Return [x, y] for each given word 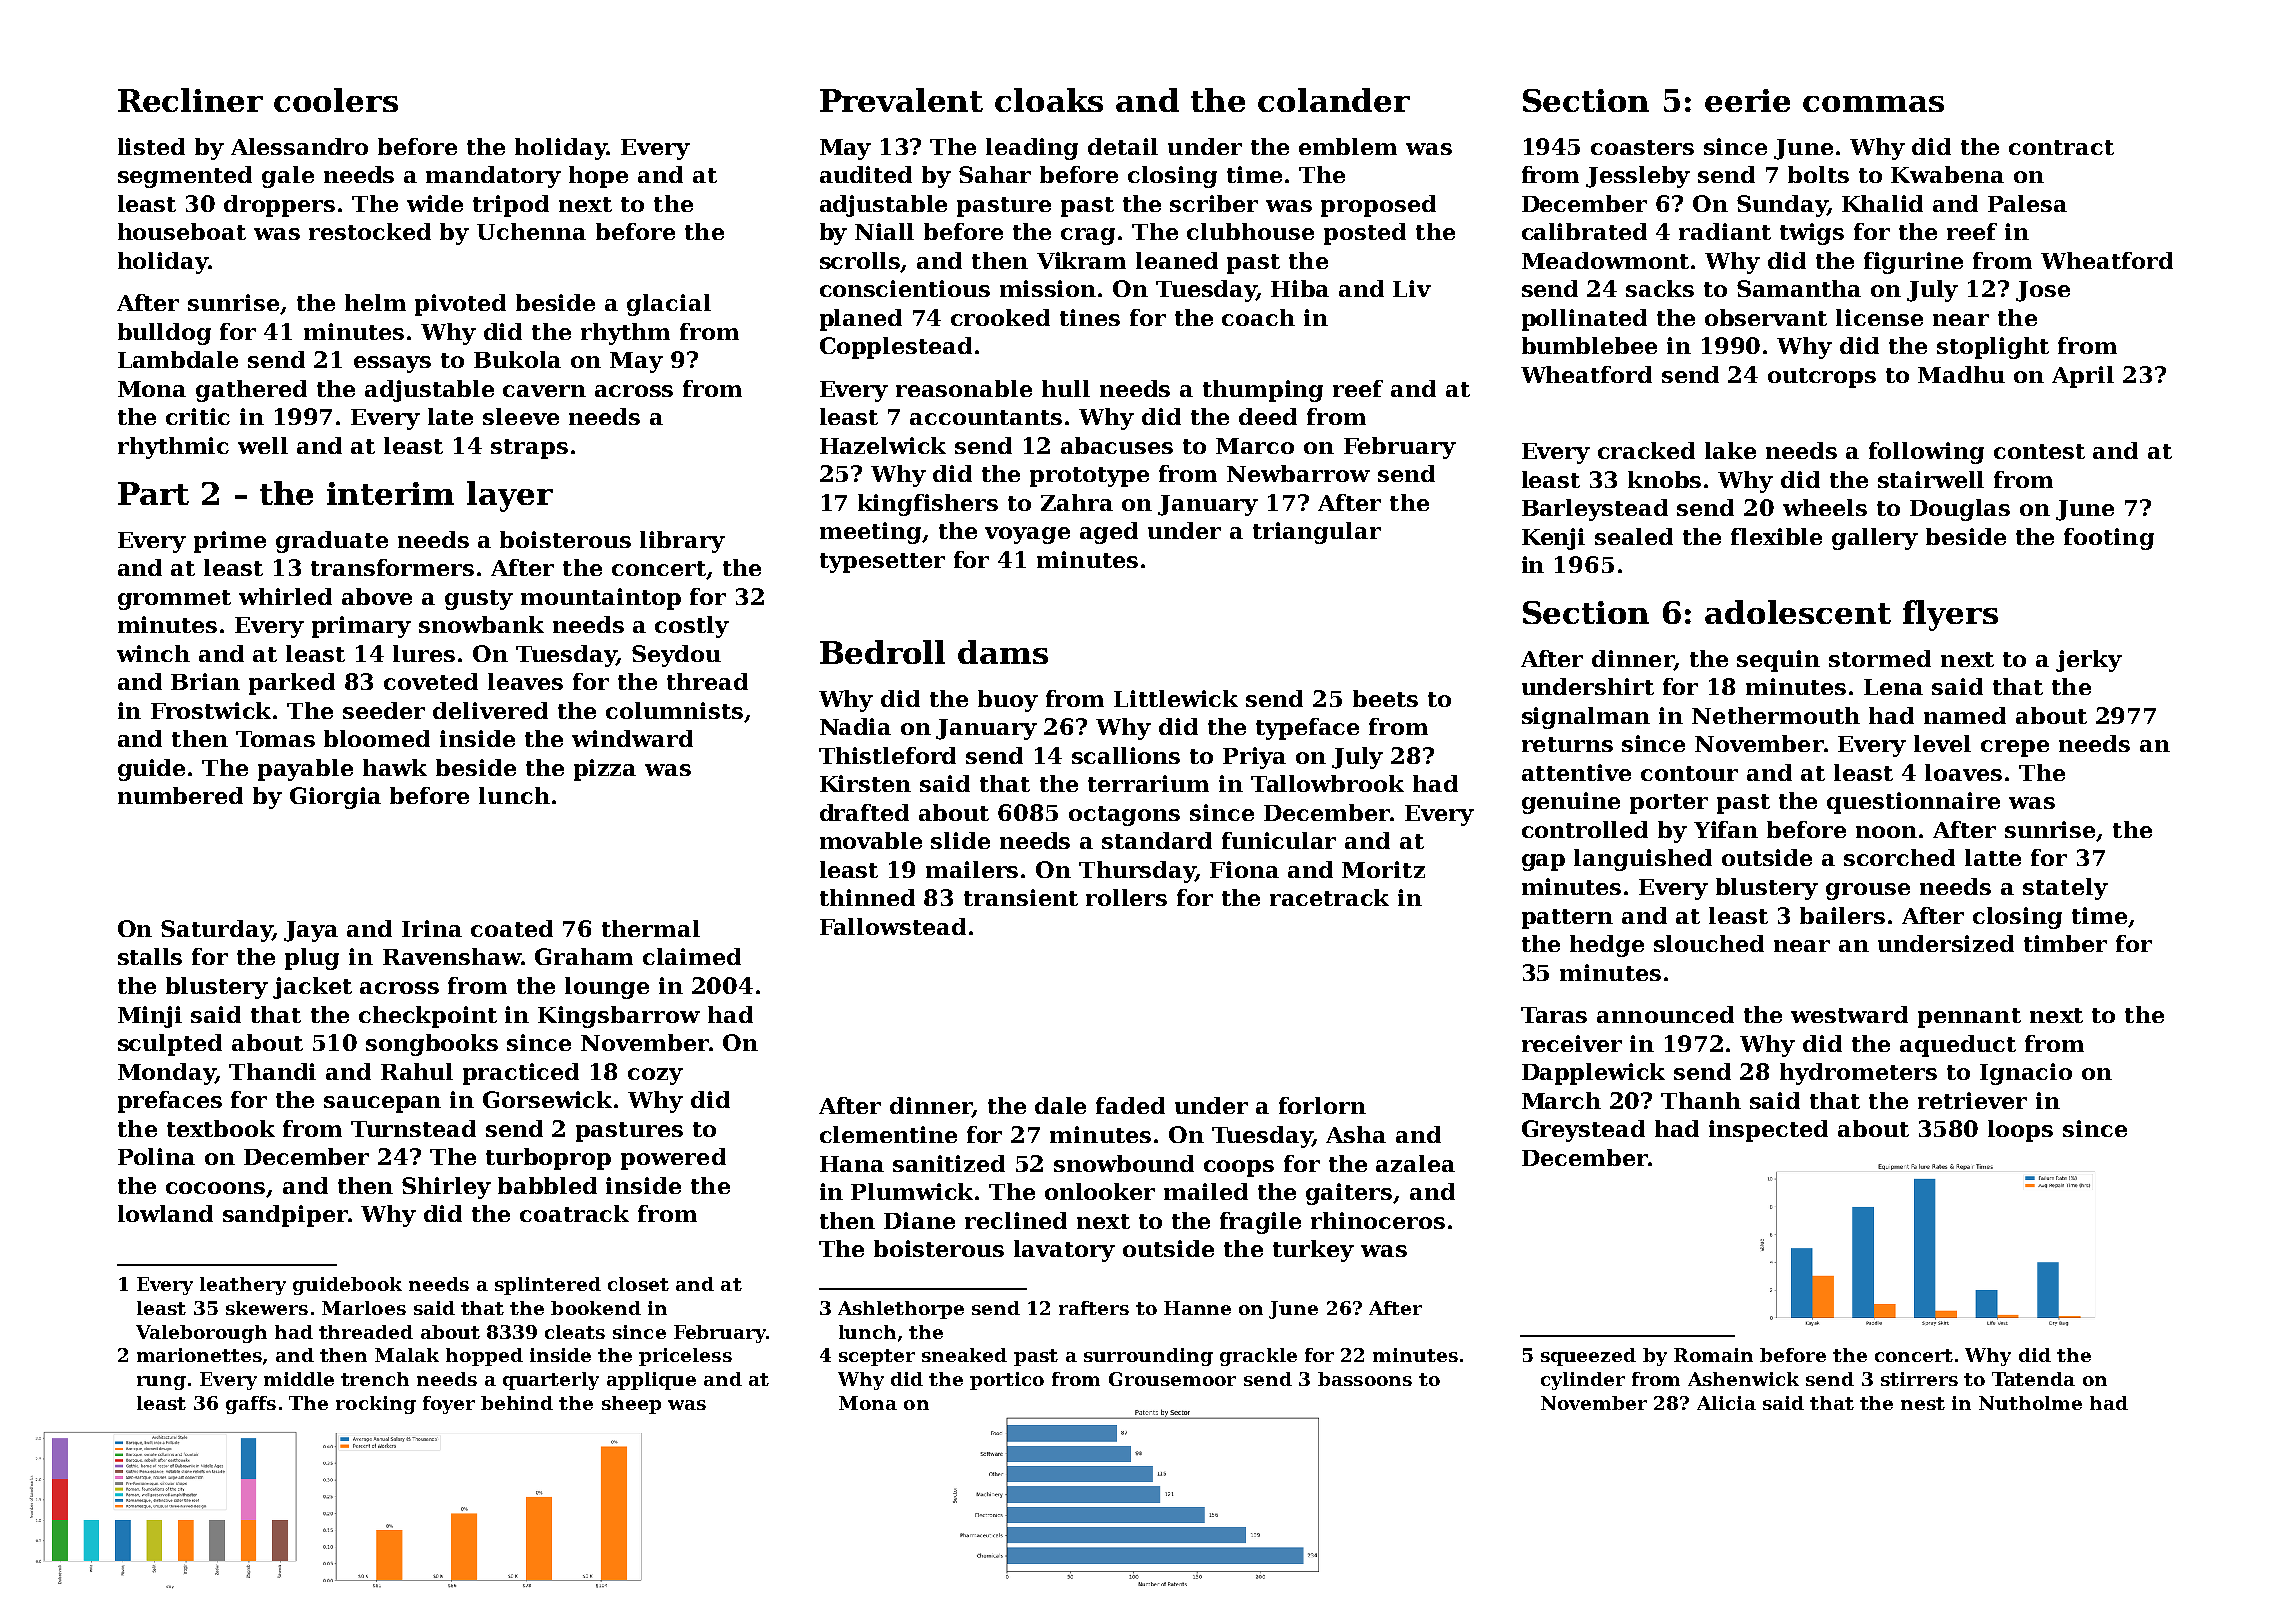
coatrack [574, 1213]
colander [1334, 100]
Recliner [190, 100]
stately [2065, 889]
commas [1873, 104]
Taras [1554, 1015]
